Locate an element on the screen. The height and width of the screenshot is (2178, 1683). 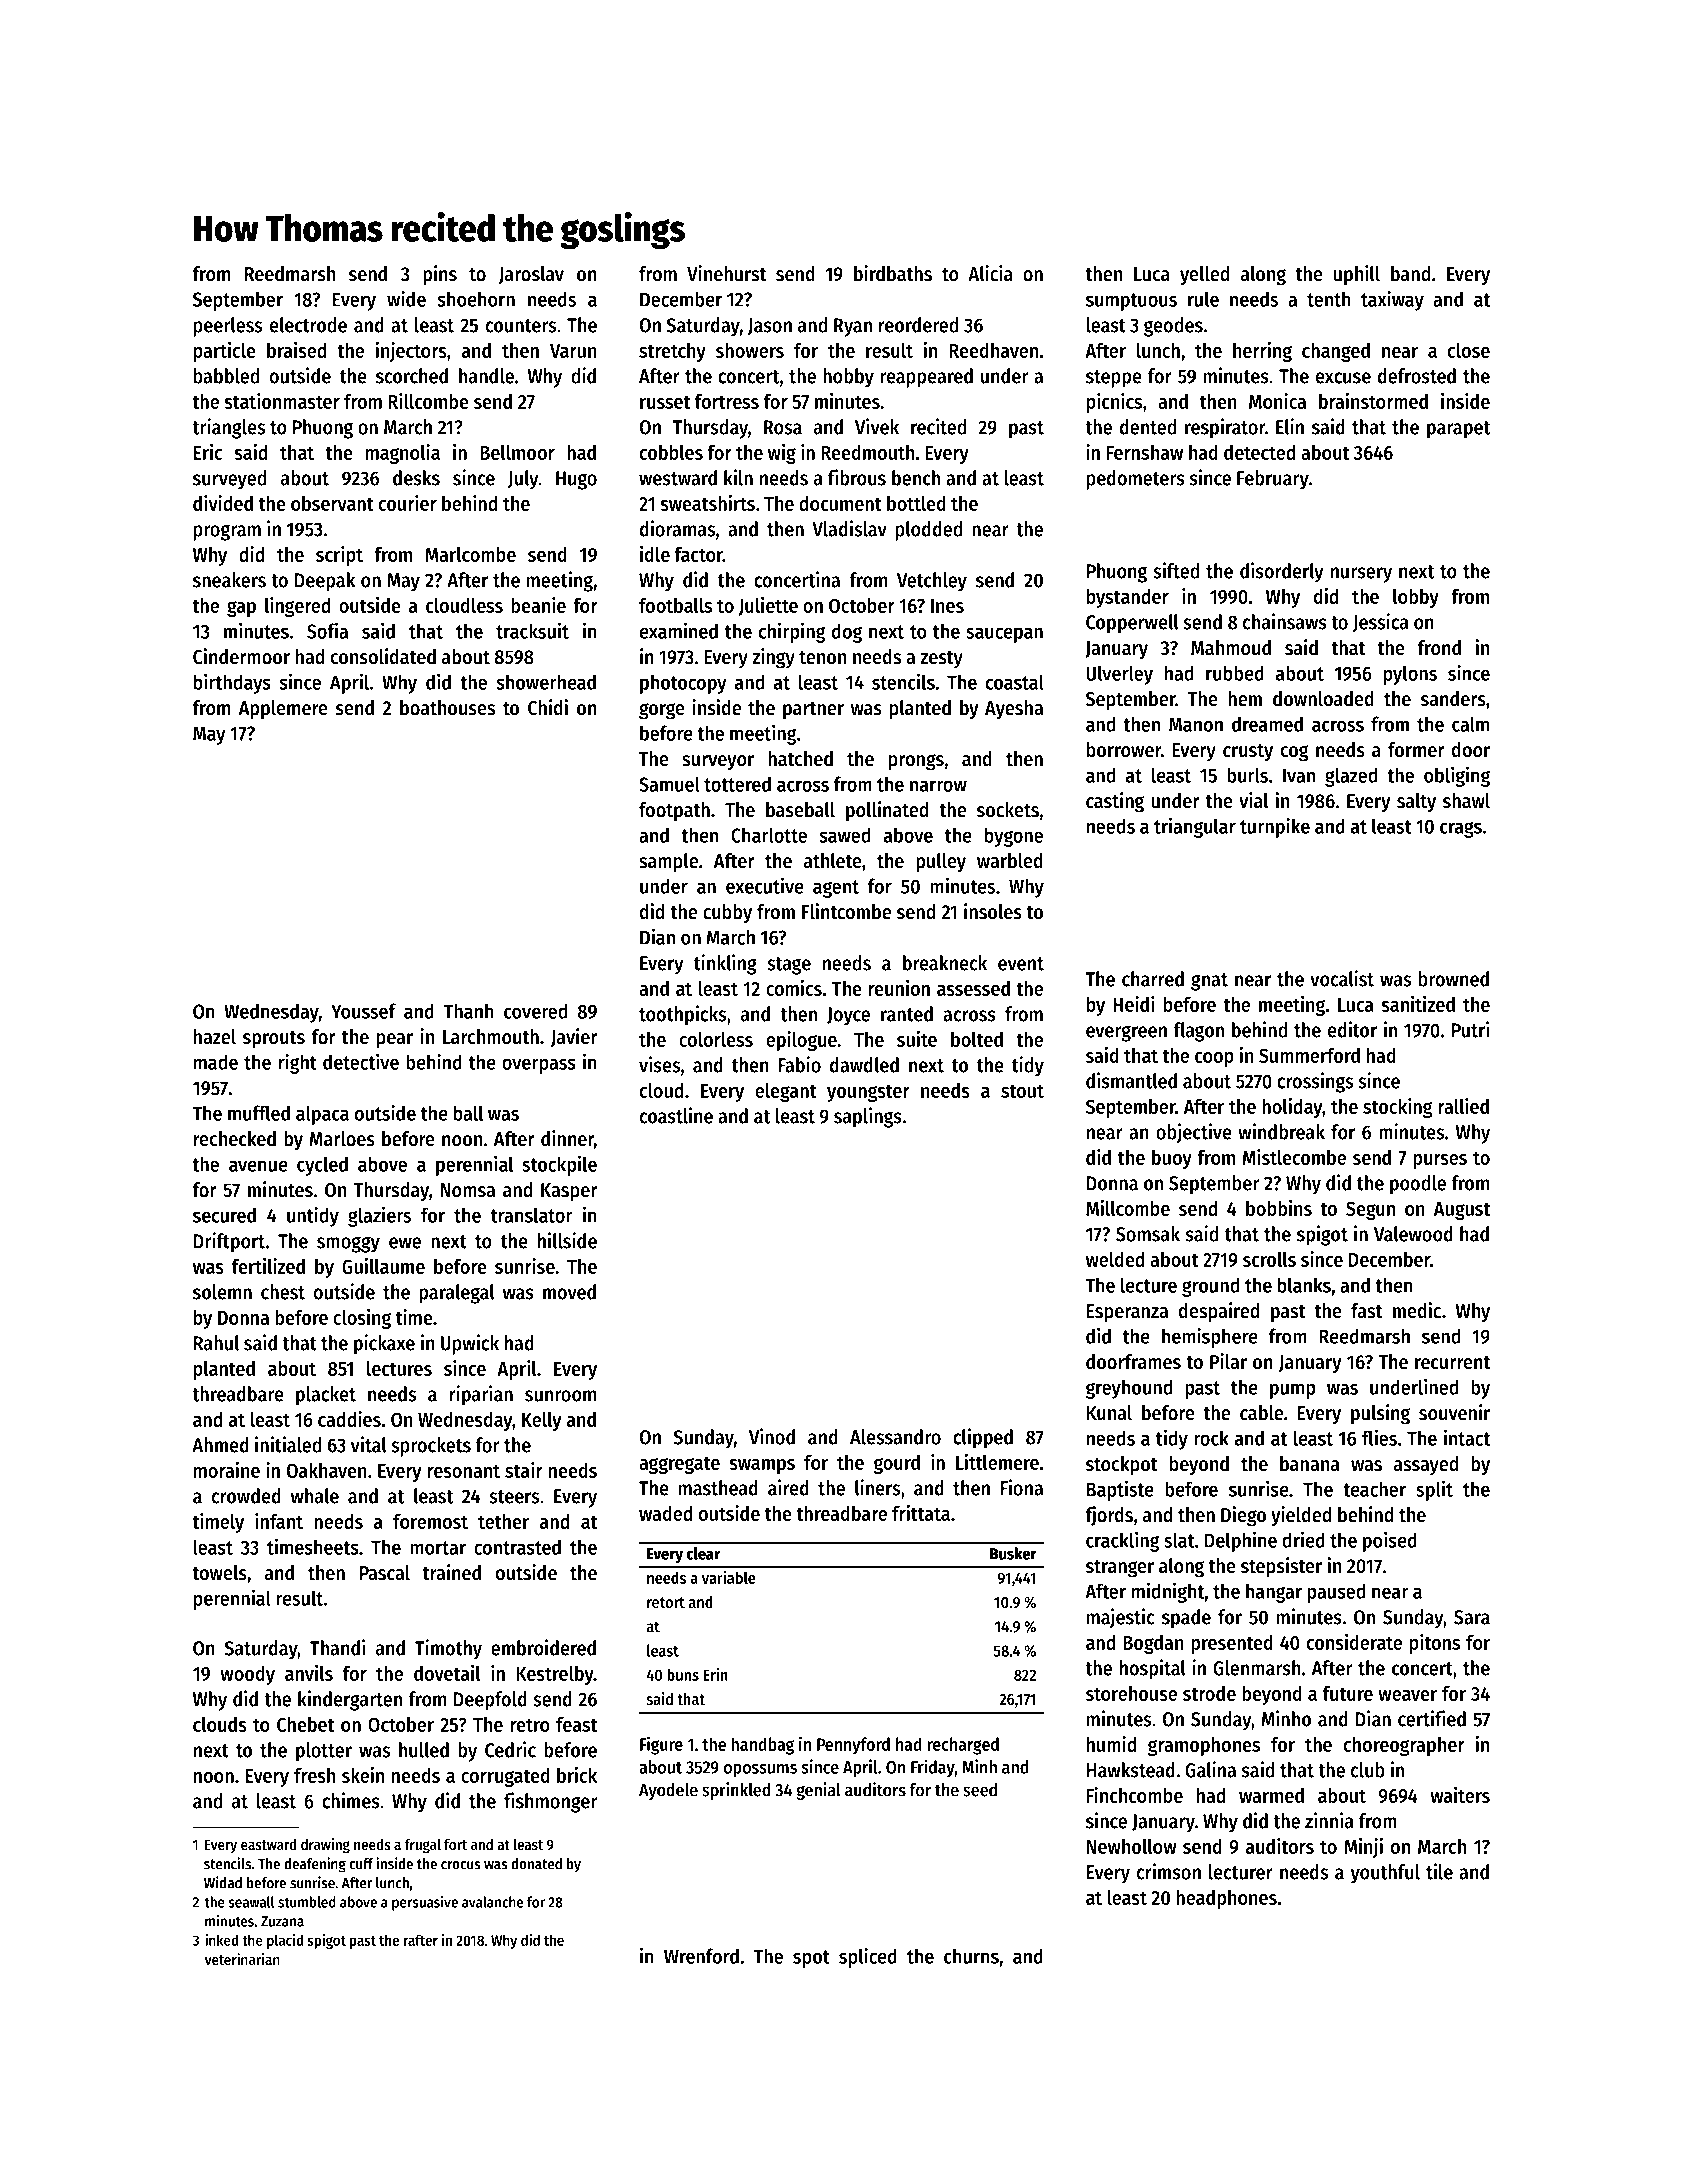
tenth is located at coordinates (1329, 299).
